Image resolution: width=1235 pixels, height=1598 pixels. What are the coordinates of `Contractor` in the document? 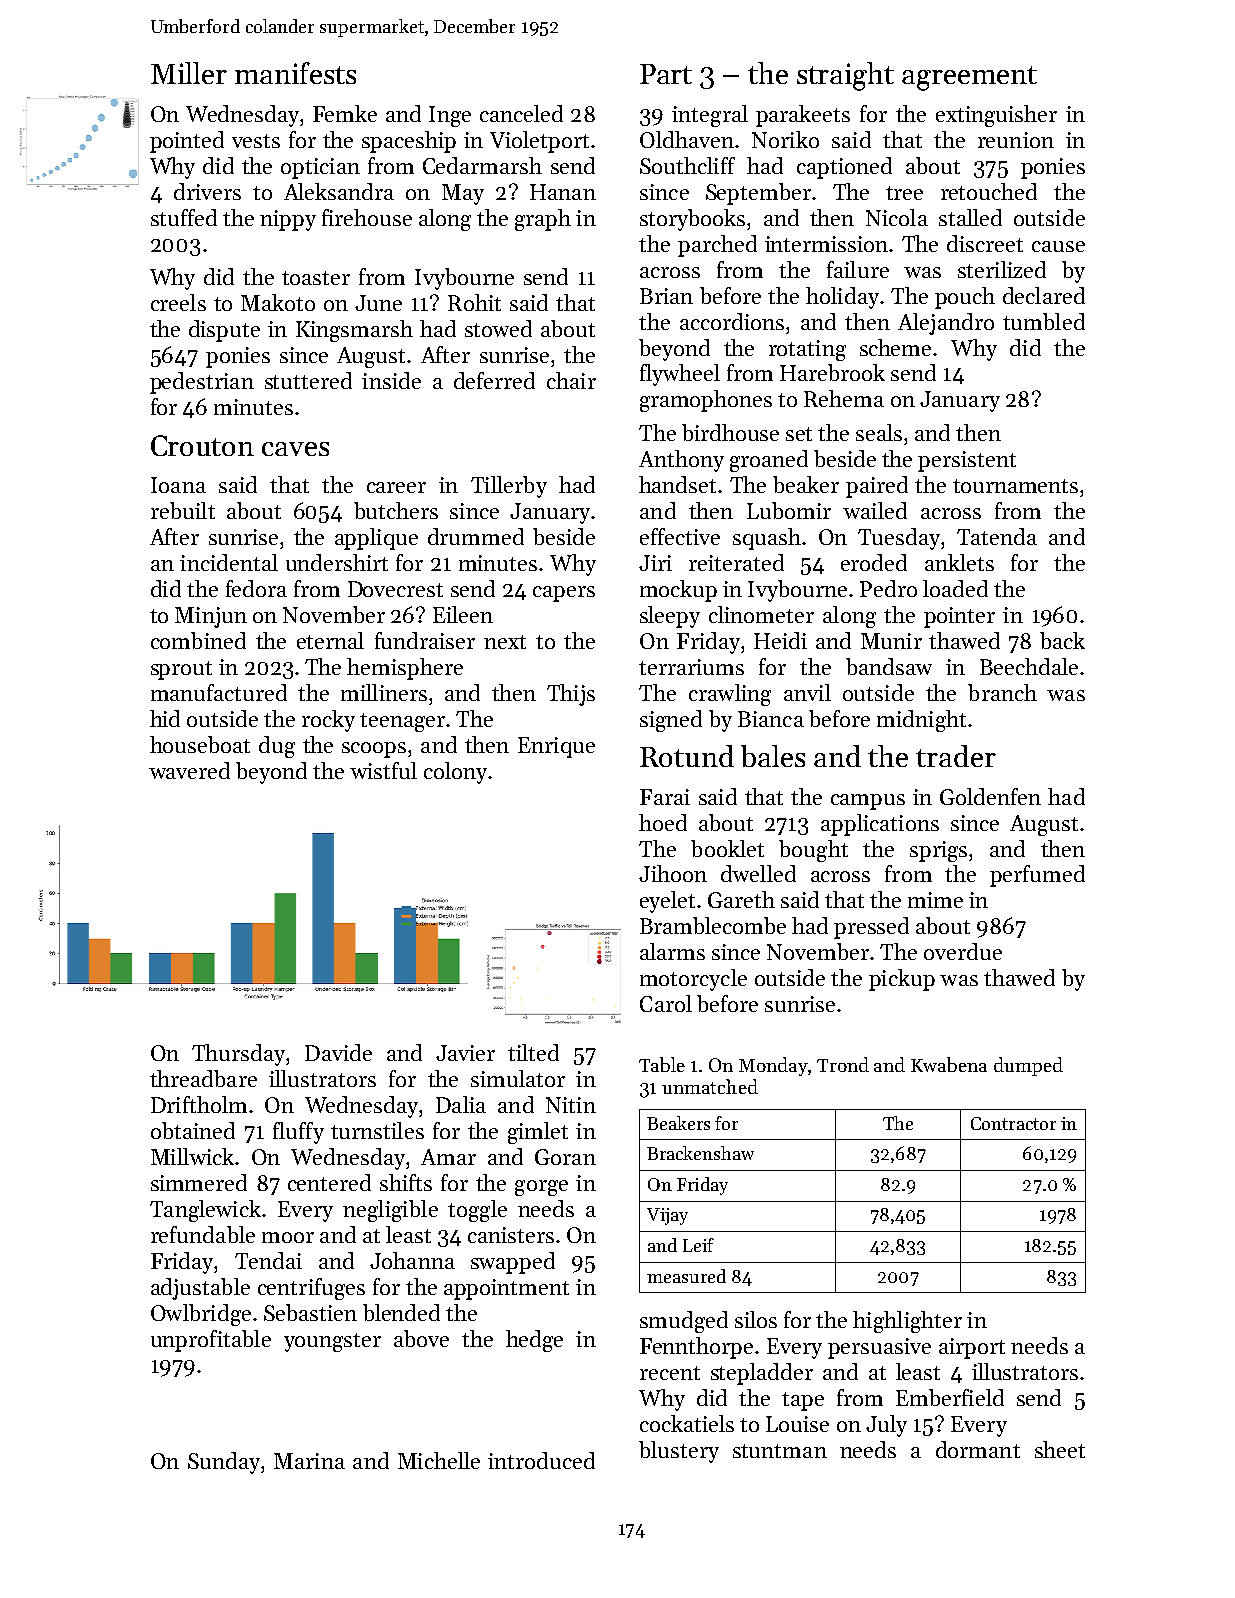 It's located at (1013, 1123).
